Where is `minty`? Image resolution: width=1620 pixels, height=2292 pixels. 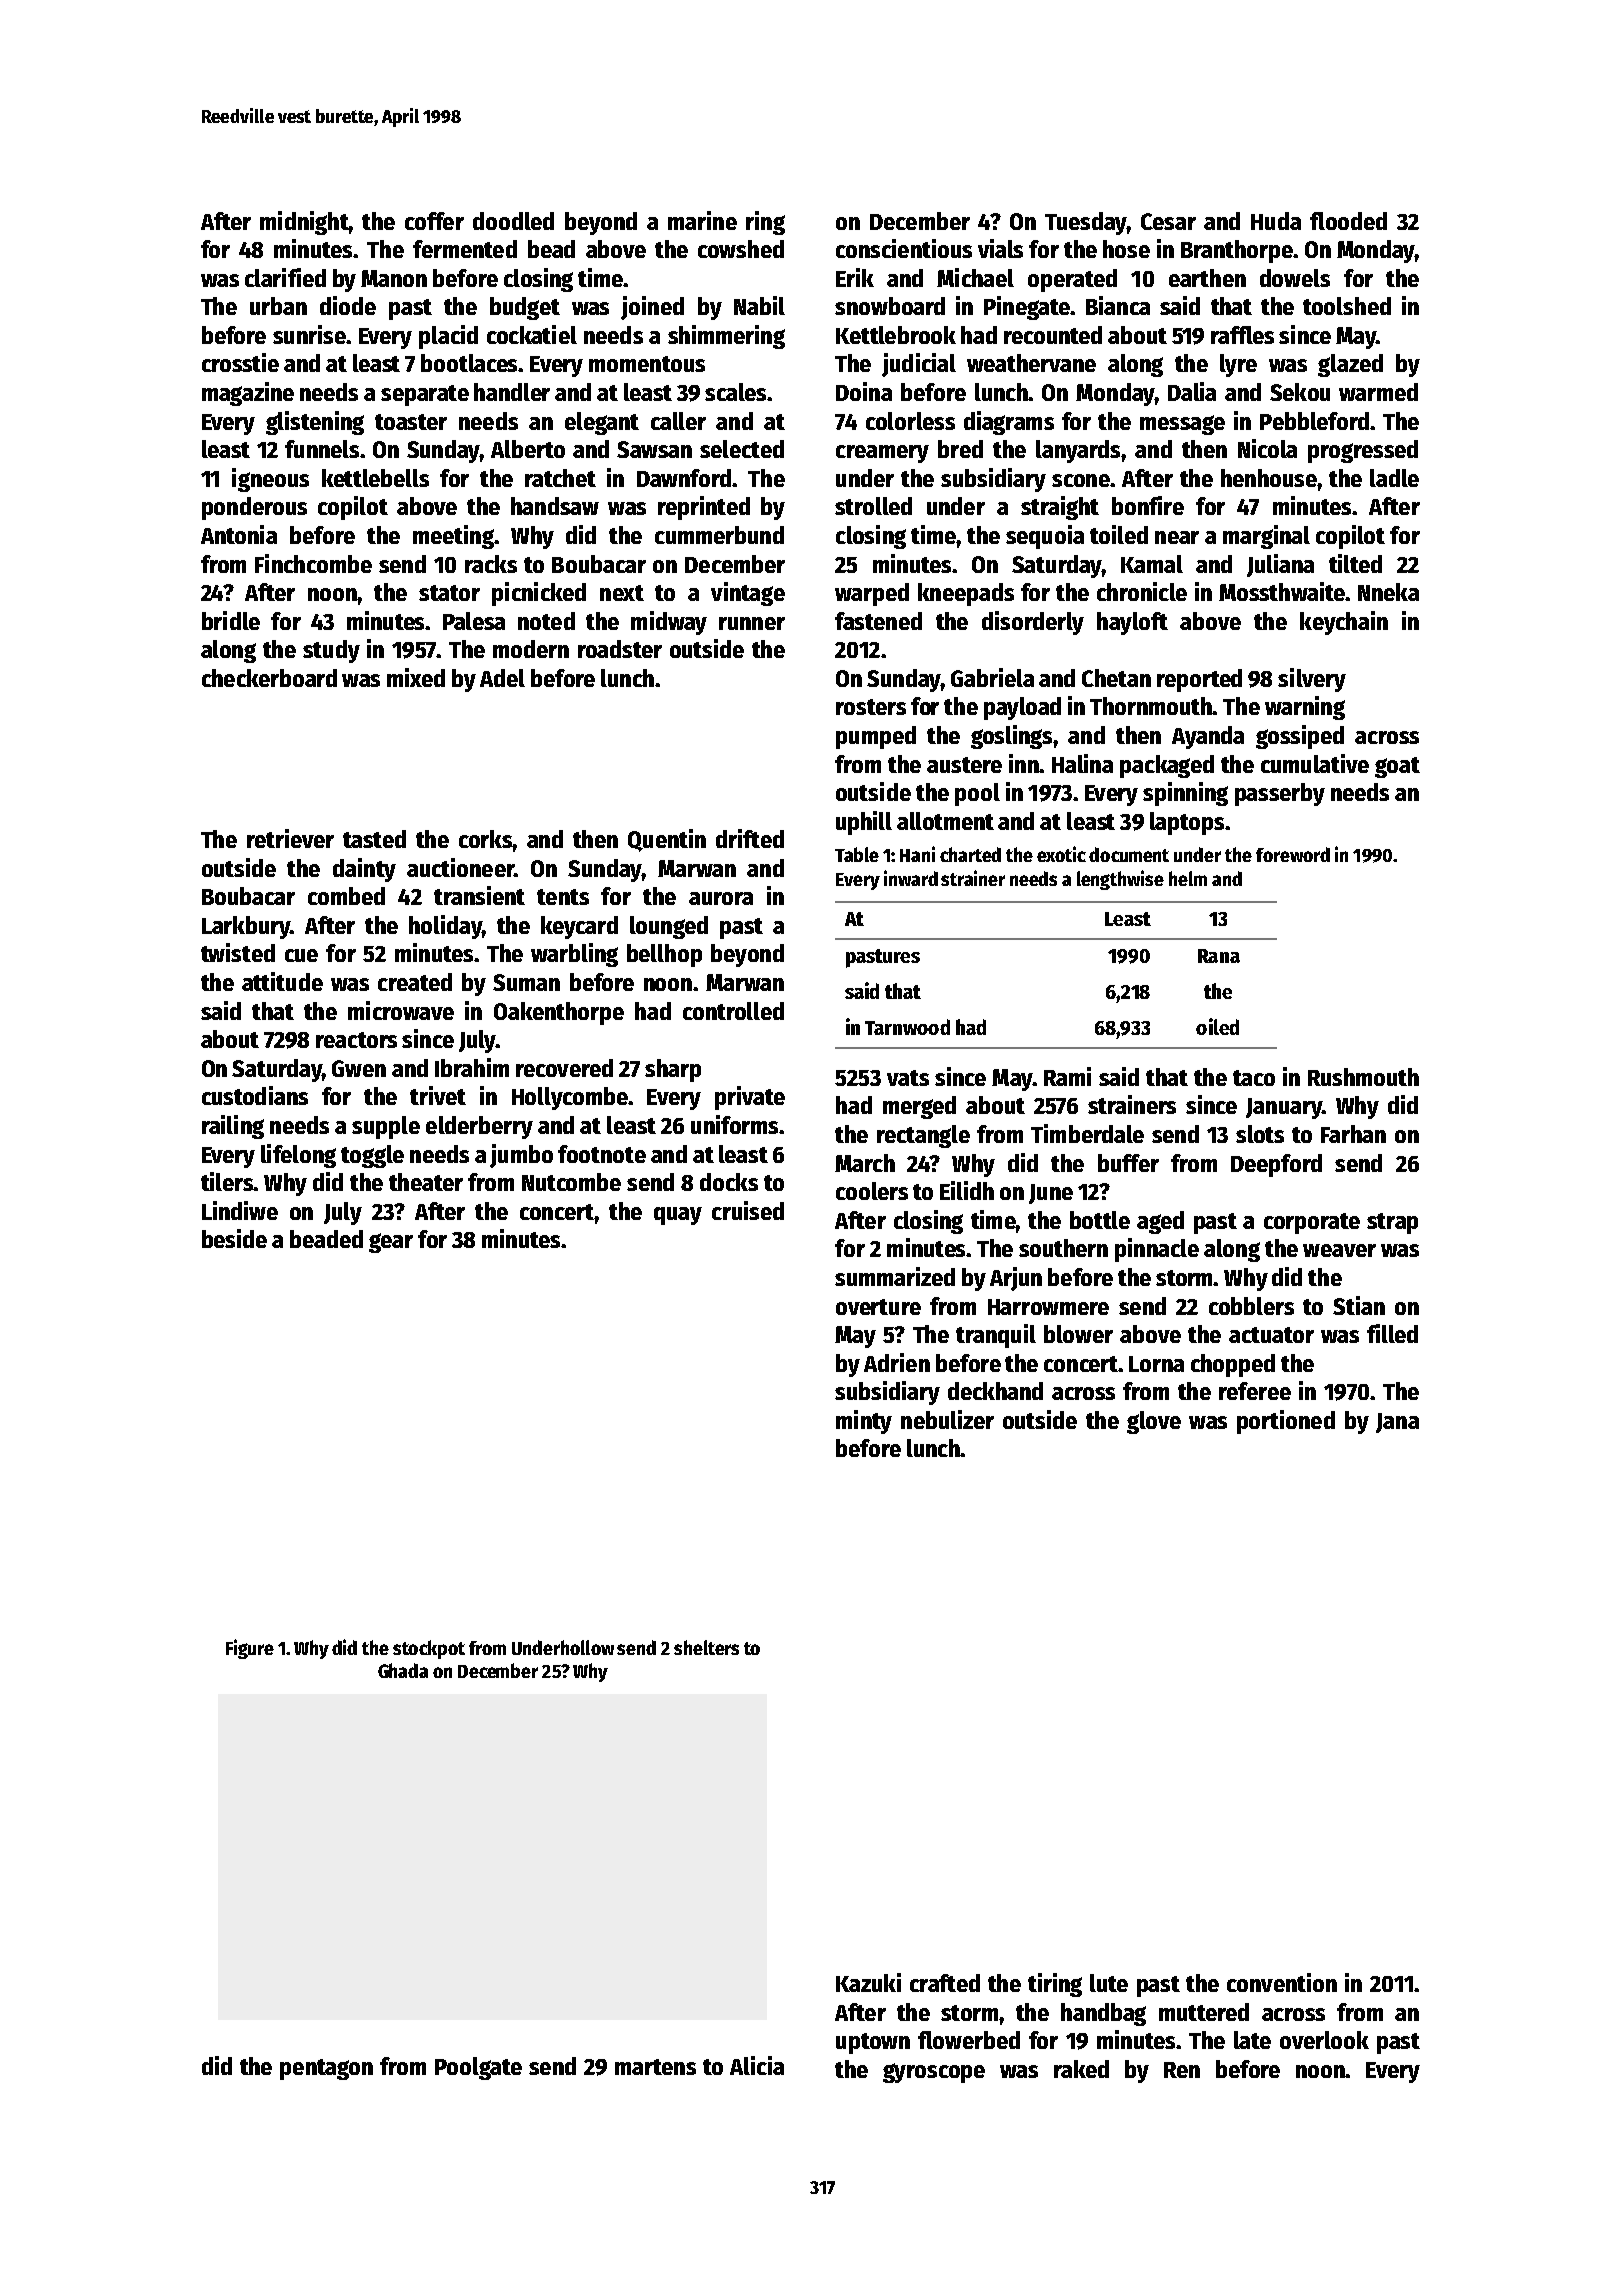
minty is located at coordinates (864, 1422).
